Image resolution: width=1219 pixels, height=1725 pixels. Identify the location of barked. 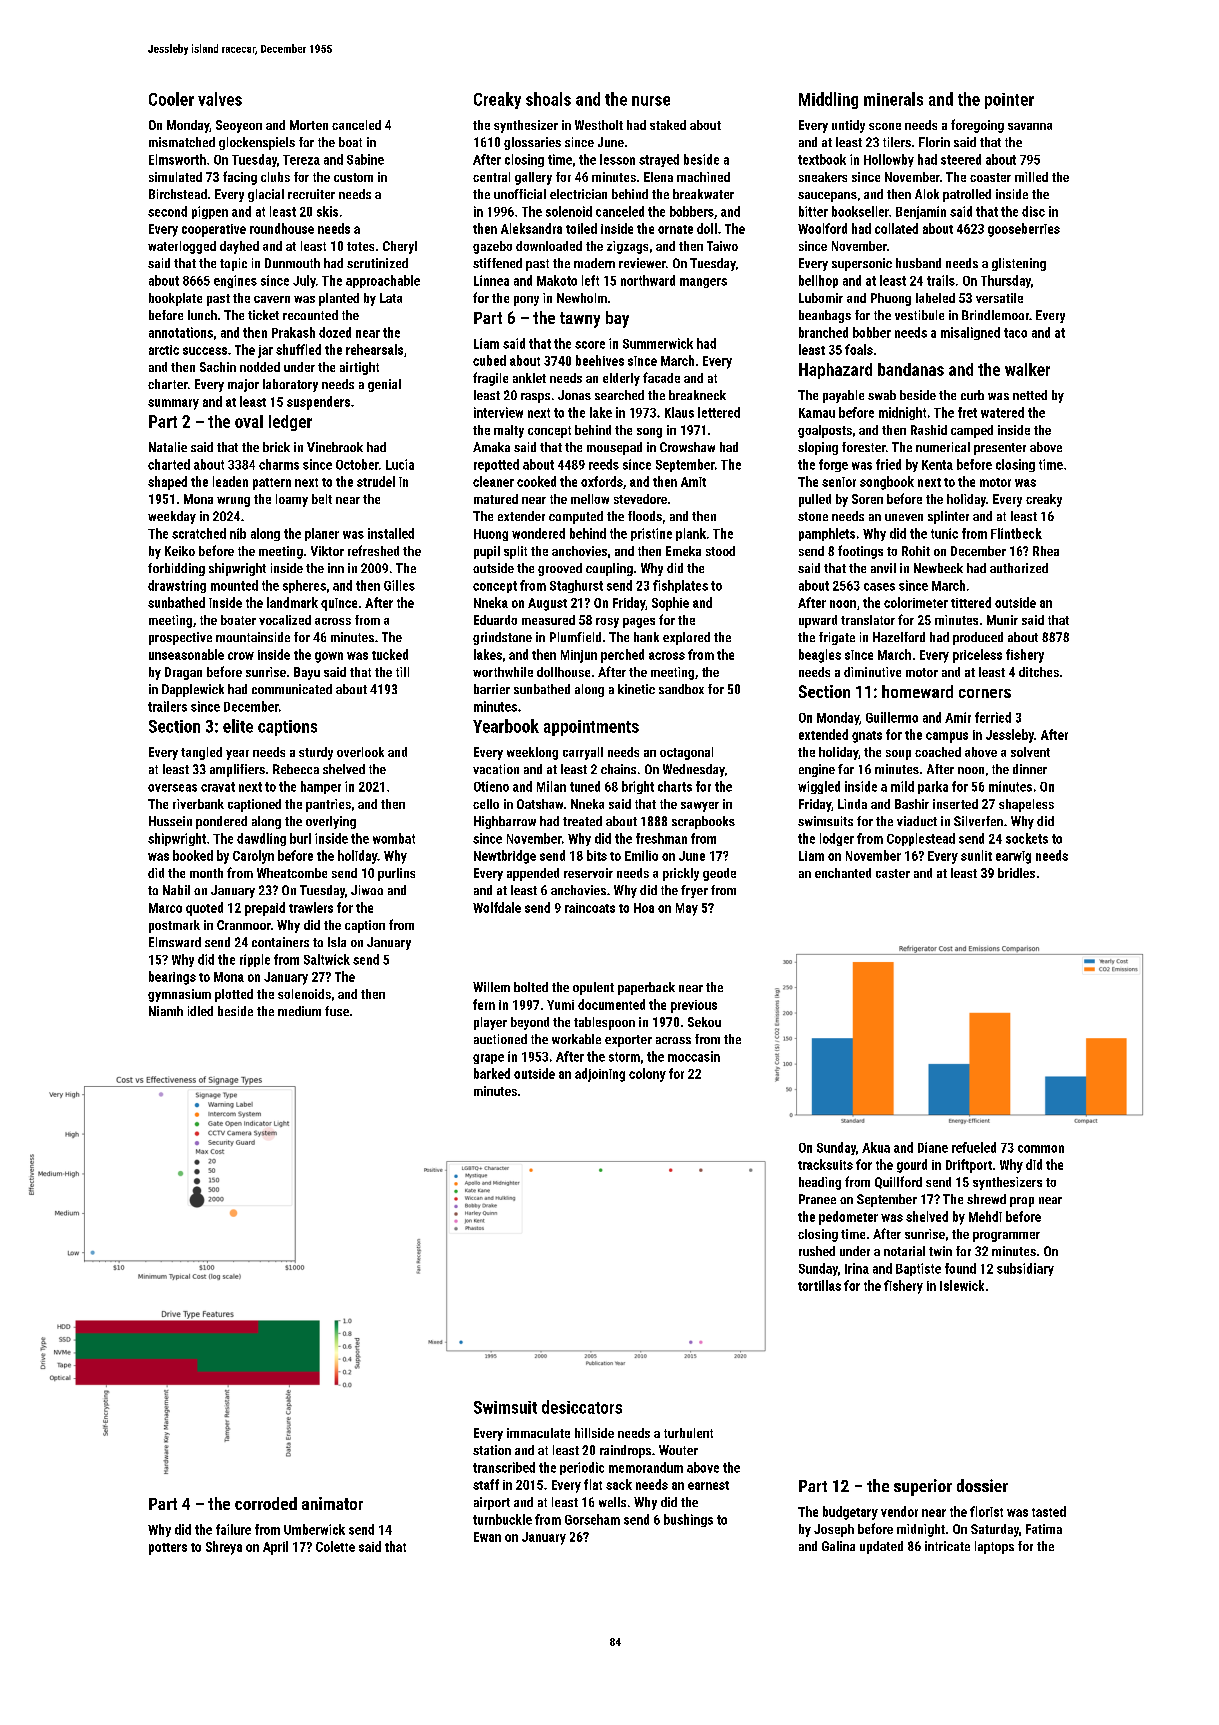
(492, 1073).
